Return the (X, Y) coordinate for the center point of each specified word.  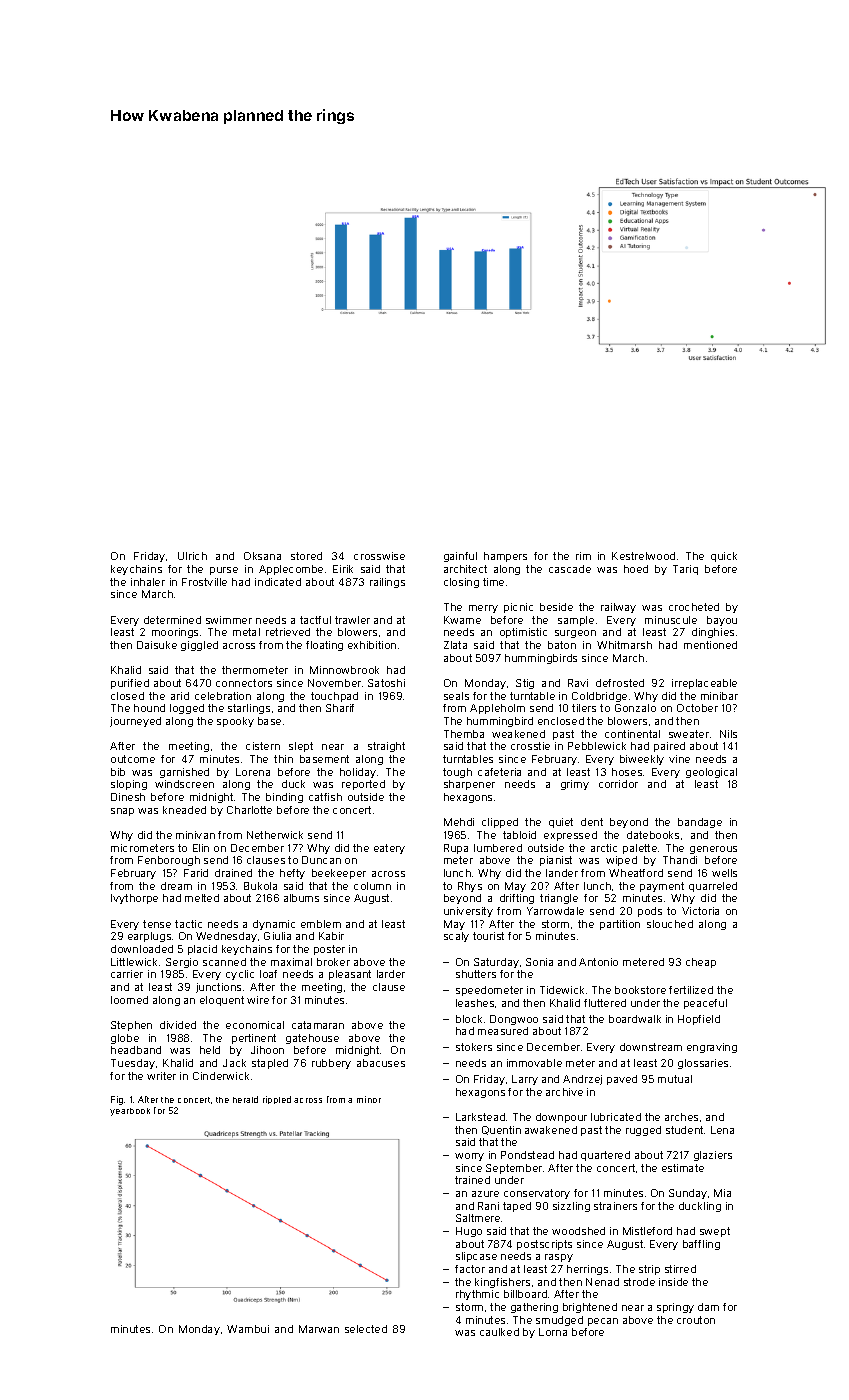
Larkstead (480, 1117)
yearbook (130, 1112)
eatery (389, 849)
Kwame (462, 620)
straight (386, 747)
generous (713, 850)
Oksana (262, 556)
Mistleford (647, 1231)
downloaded (142, 949)
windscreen (184, 784)
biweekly (642, 760)
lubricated (616, 1117)
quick (724, 557)
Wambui (248, 1329)
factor (470, 1269)
